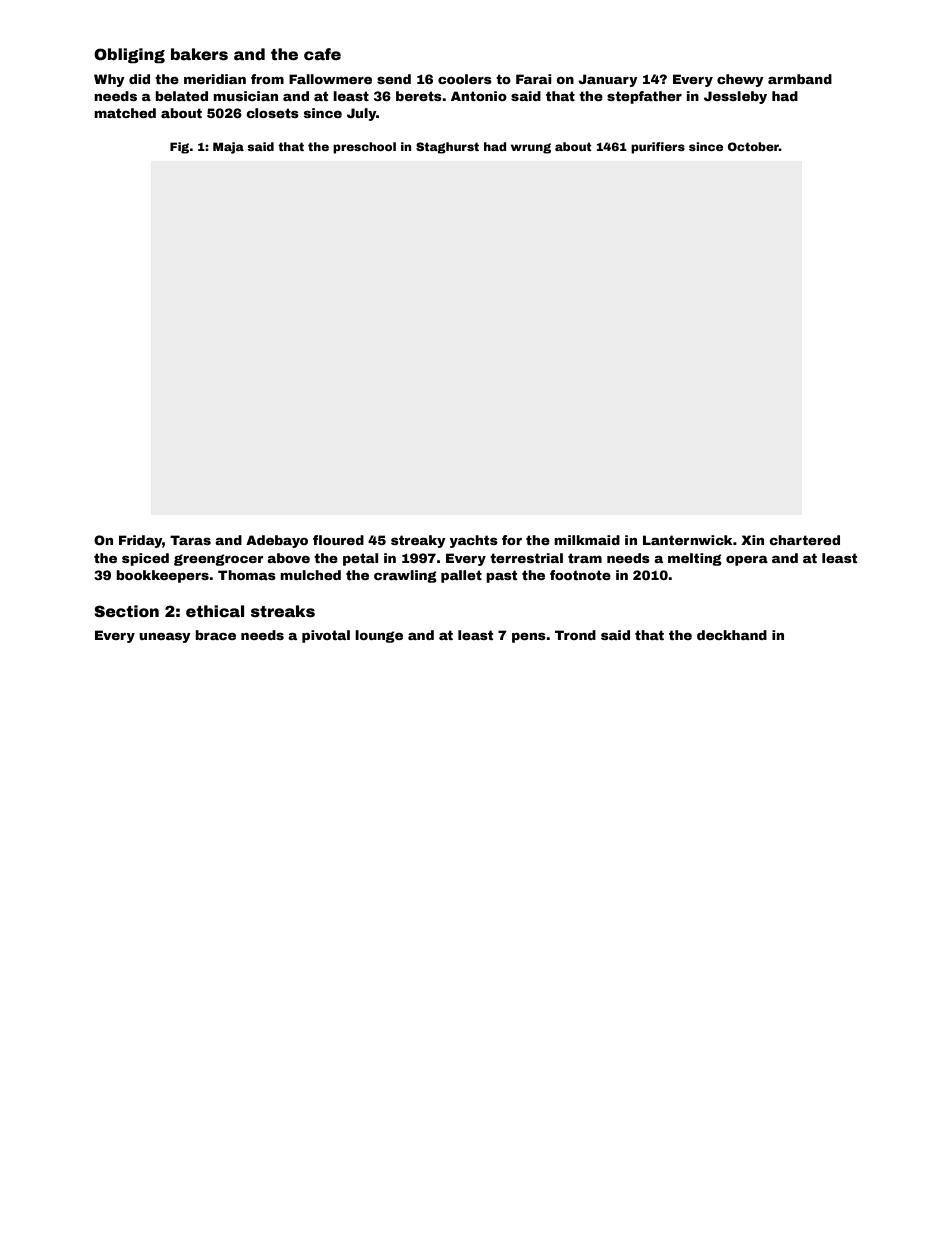 This screenshot has width=952, height=1233. What do you see at coordinates (800, 79) in the screenshot?
I see `armband` at bounding box center [800, 79].
